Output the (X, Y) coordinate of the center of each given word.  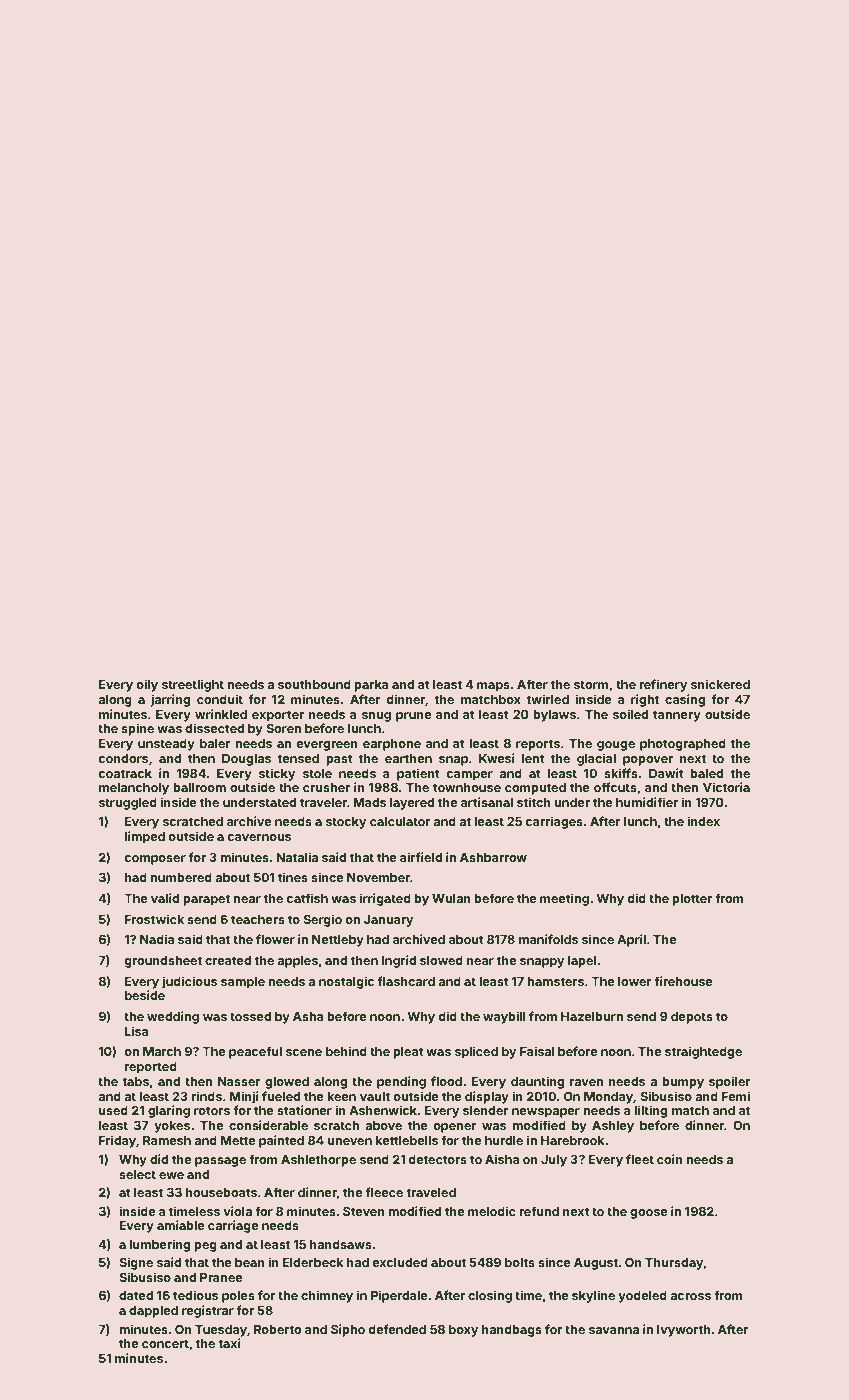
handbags (512, 1331)
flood (446, 1081)
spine (137, 729)
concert (165, 1343)
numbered (181, 877)
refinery (663, 685)
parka (371, 686)
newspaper (546, 1113)
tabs (136, 1081)
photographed (683, 745)
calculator (400, 821)
